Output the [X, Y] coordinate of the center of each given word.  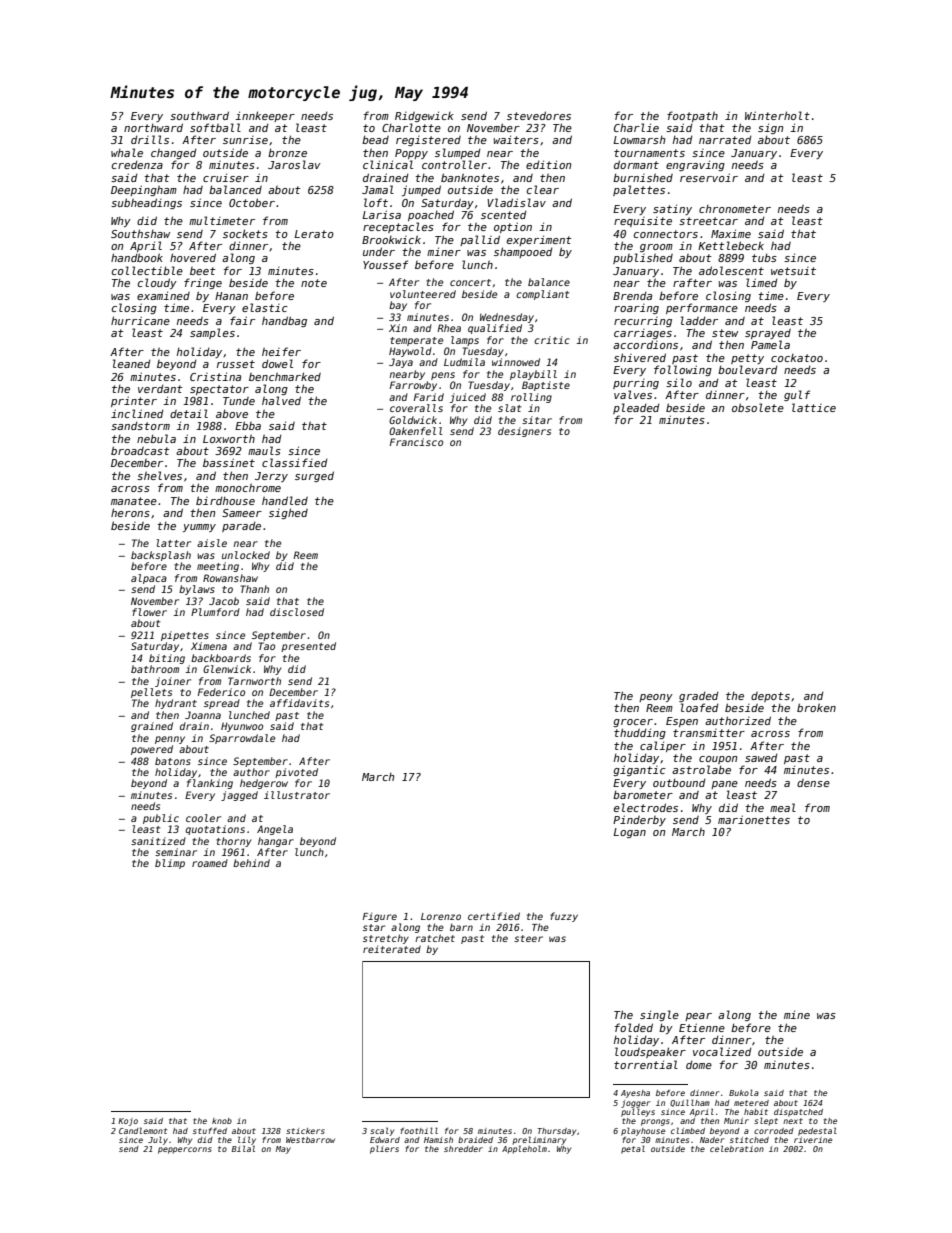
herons [130, 512]
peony [656, 698]
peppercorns [185, 1150]
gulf [797, 395]
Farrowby [413, 386]
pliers [384, 1149]
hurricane [140, 320]
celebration [737, 1149]
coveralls [416, 408]
